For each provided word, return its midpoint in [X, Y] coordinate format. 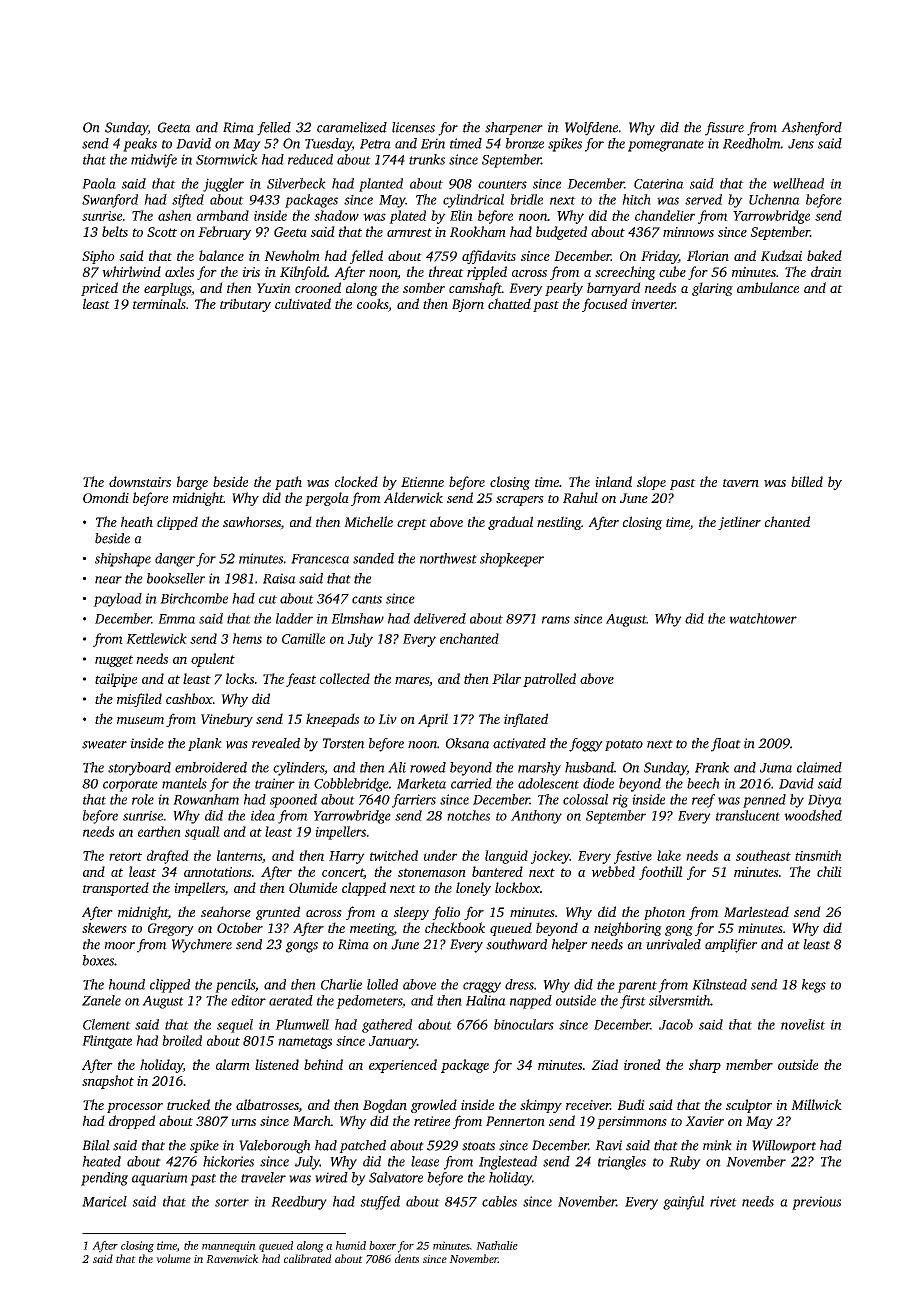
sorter [232, 1202]
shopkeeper [512, 560]
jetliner [739, 523]
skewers [104, 927]
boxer [382, 1245]
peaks [140, 145]
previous [816, 1203]
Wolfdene [591, 129]
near [108, 580]
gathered [387, 1026]
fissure [724, 129]
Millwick [816, 1104]
